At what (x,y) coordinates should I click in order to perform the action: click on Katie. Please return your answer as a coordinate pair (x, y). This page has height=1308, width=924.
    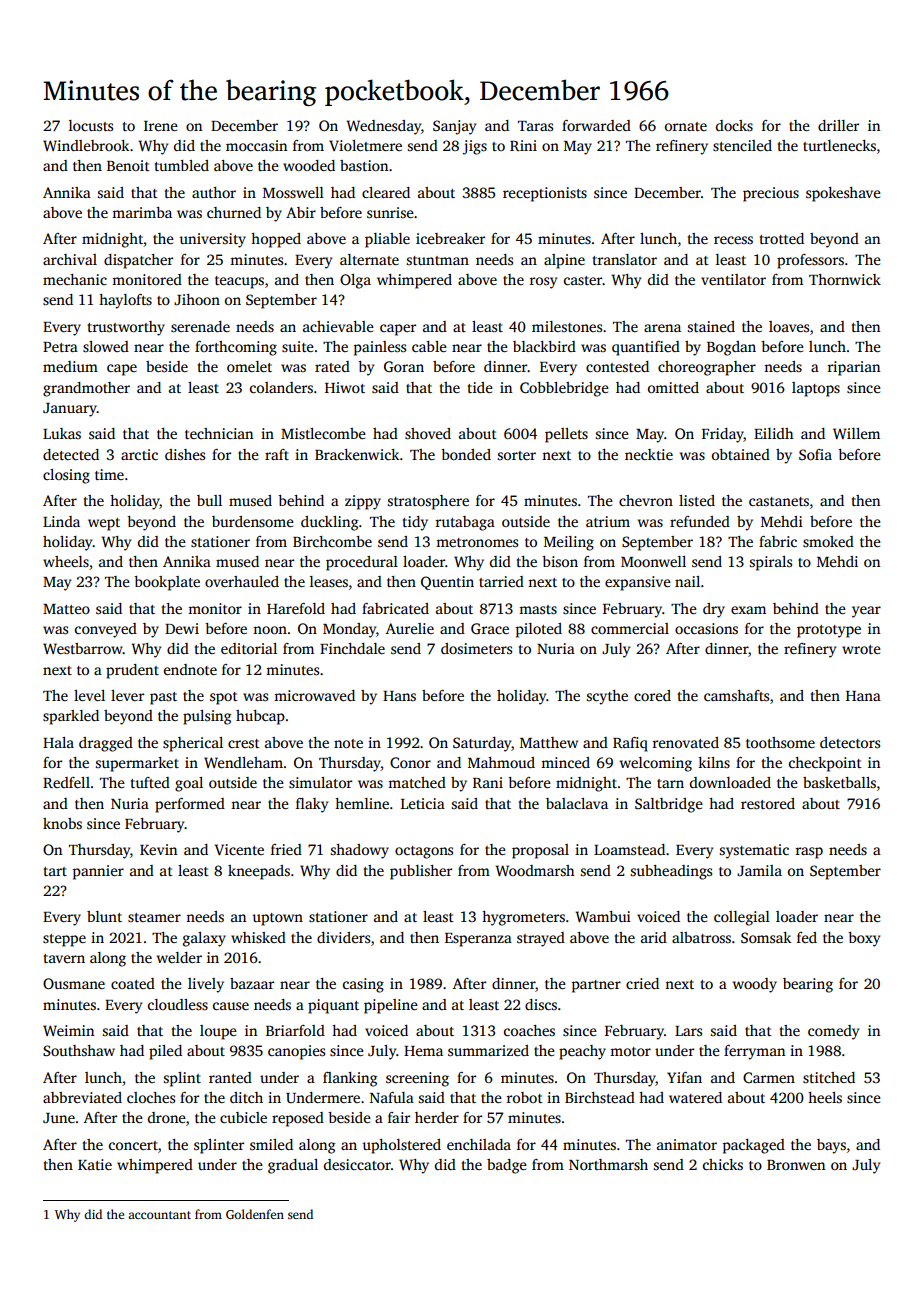
    Looking at the image, I should click on (95, 1164).
